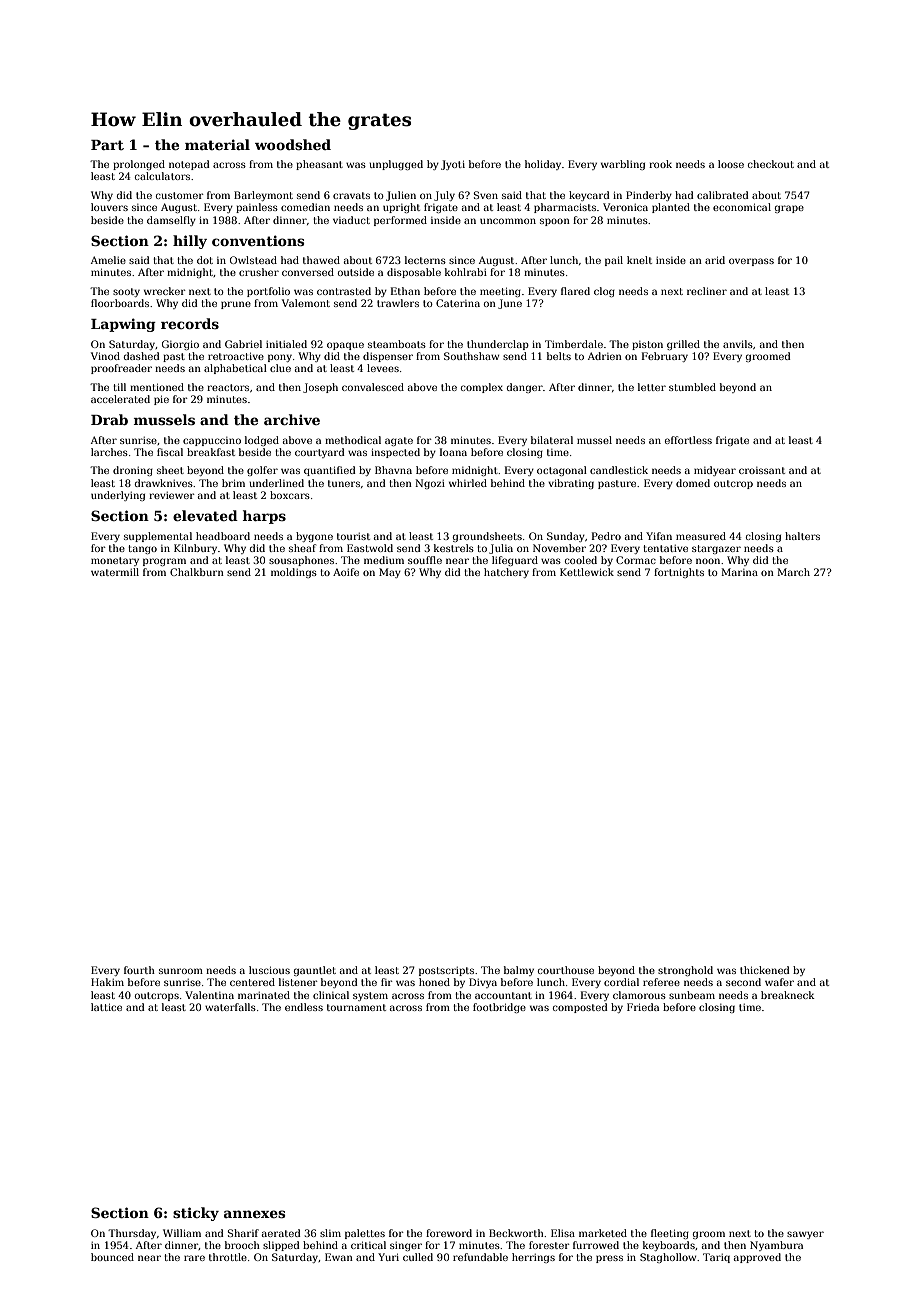 Image resolution: width=924 pixels, height=1308 pixels. What do you see at coordinates (794, 572) in the screenshot?
I see `March` at bounding box center [794, 572].
